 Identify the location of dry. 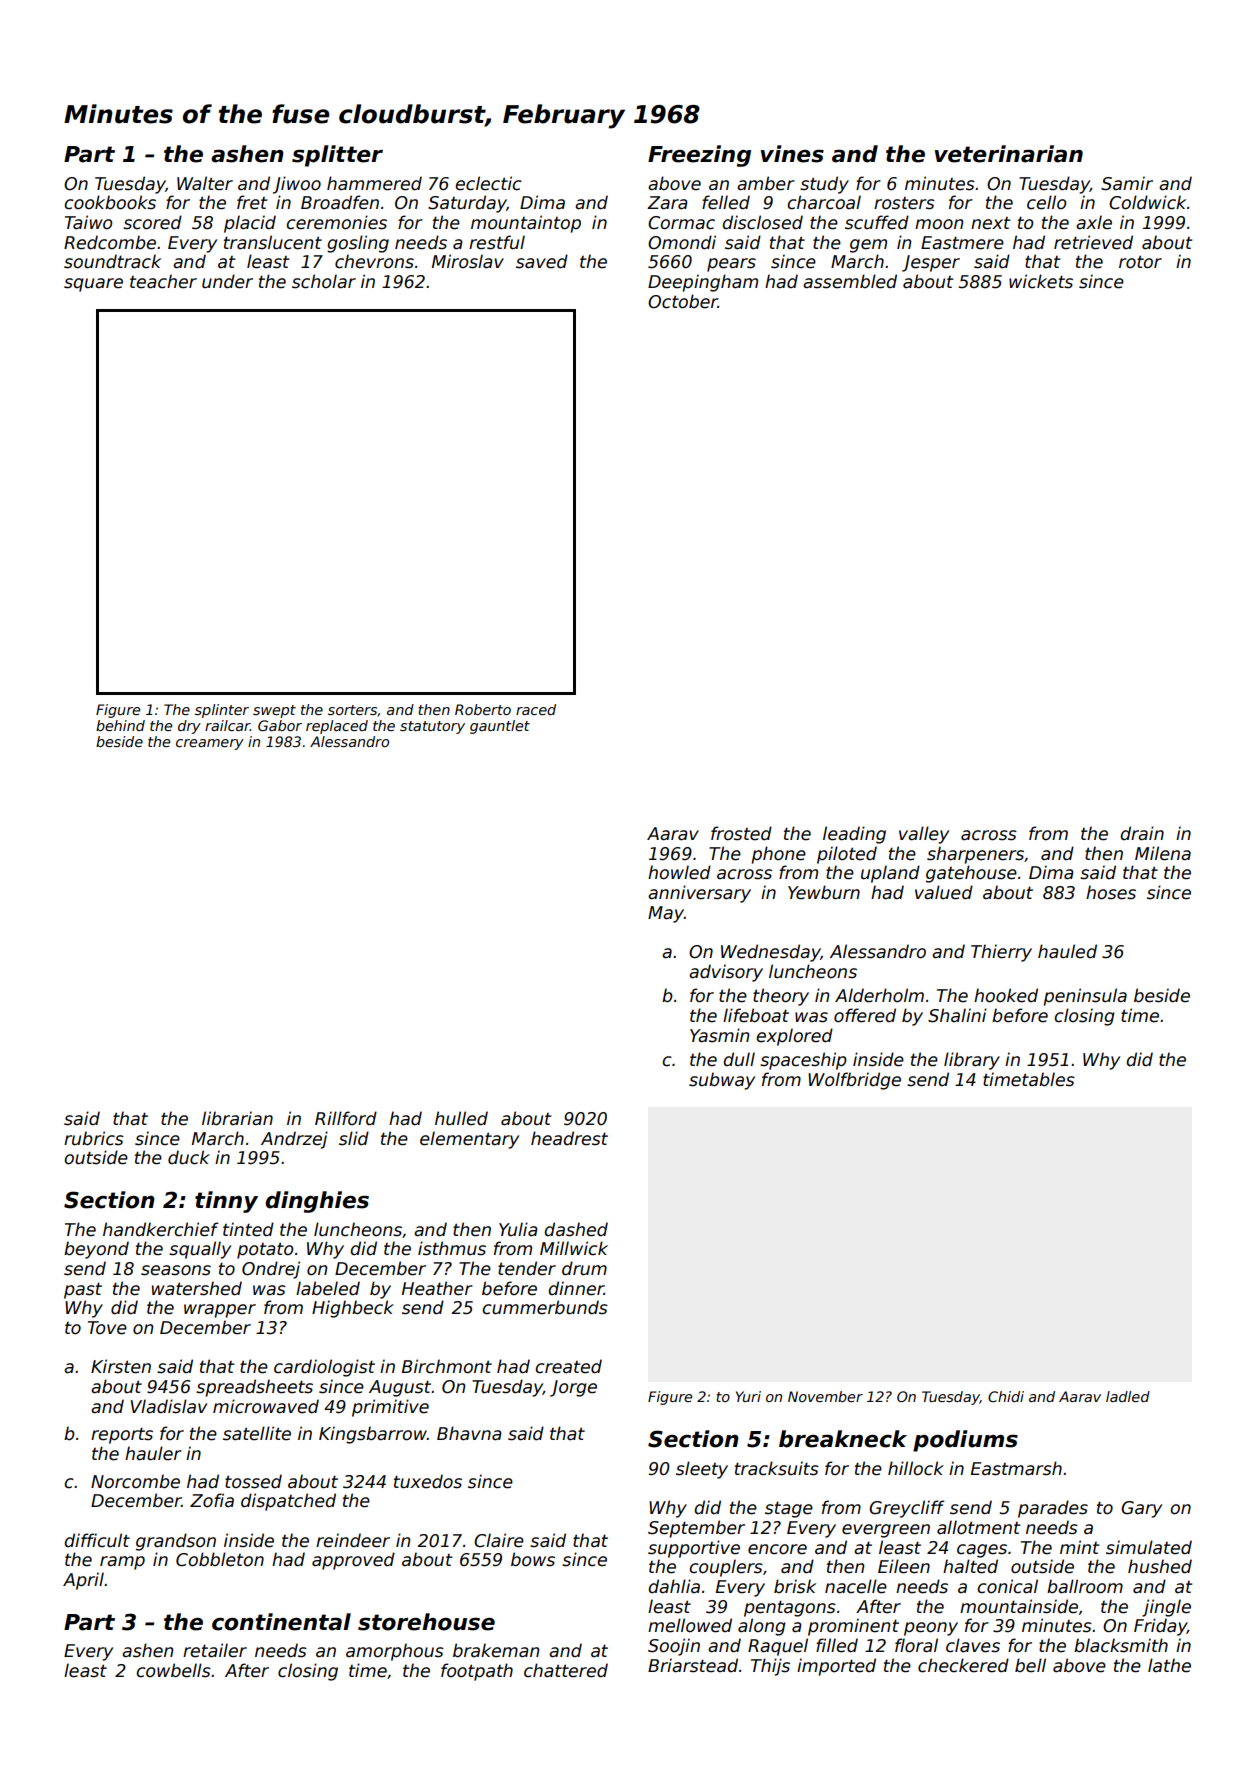
(189, 727).
